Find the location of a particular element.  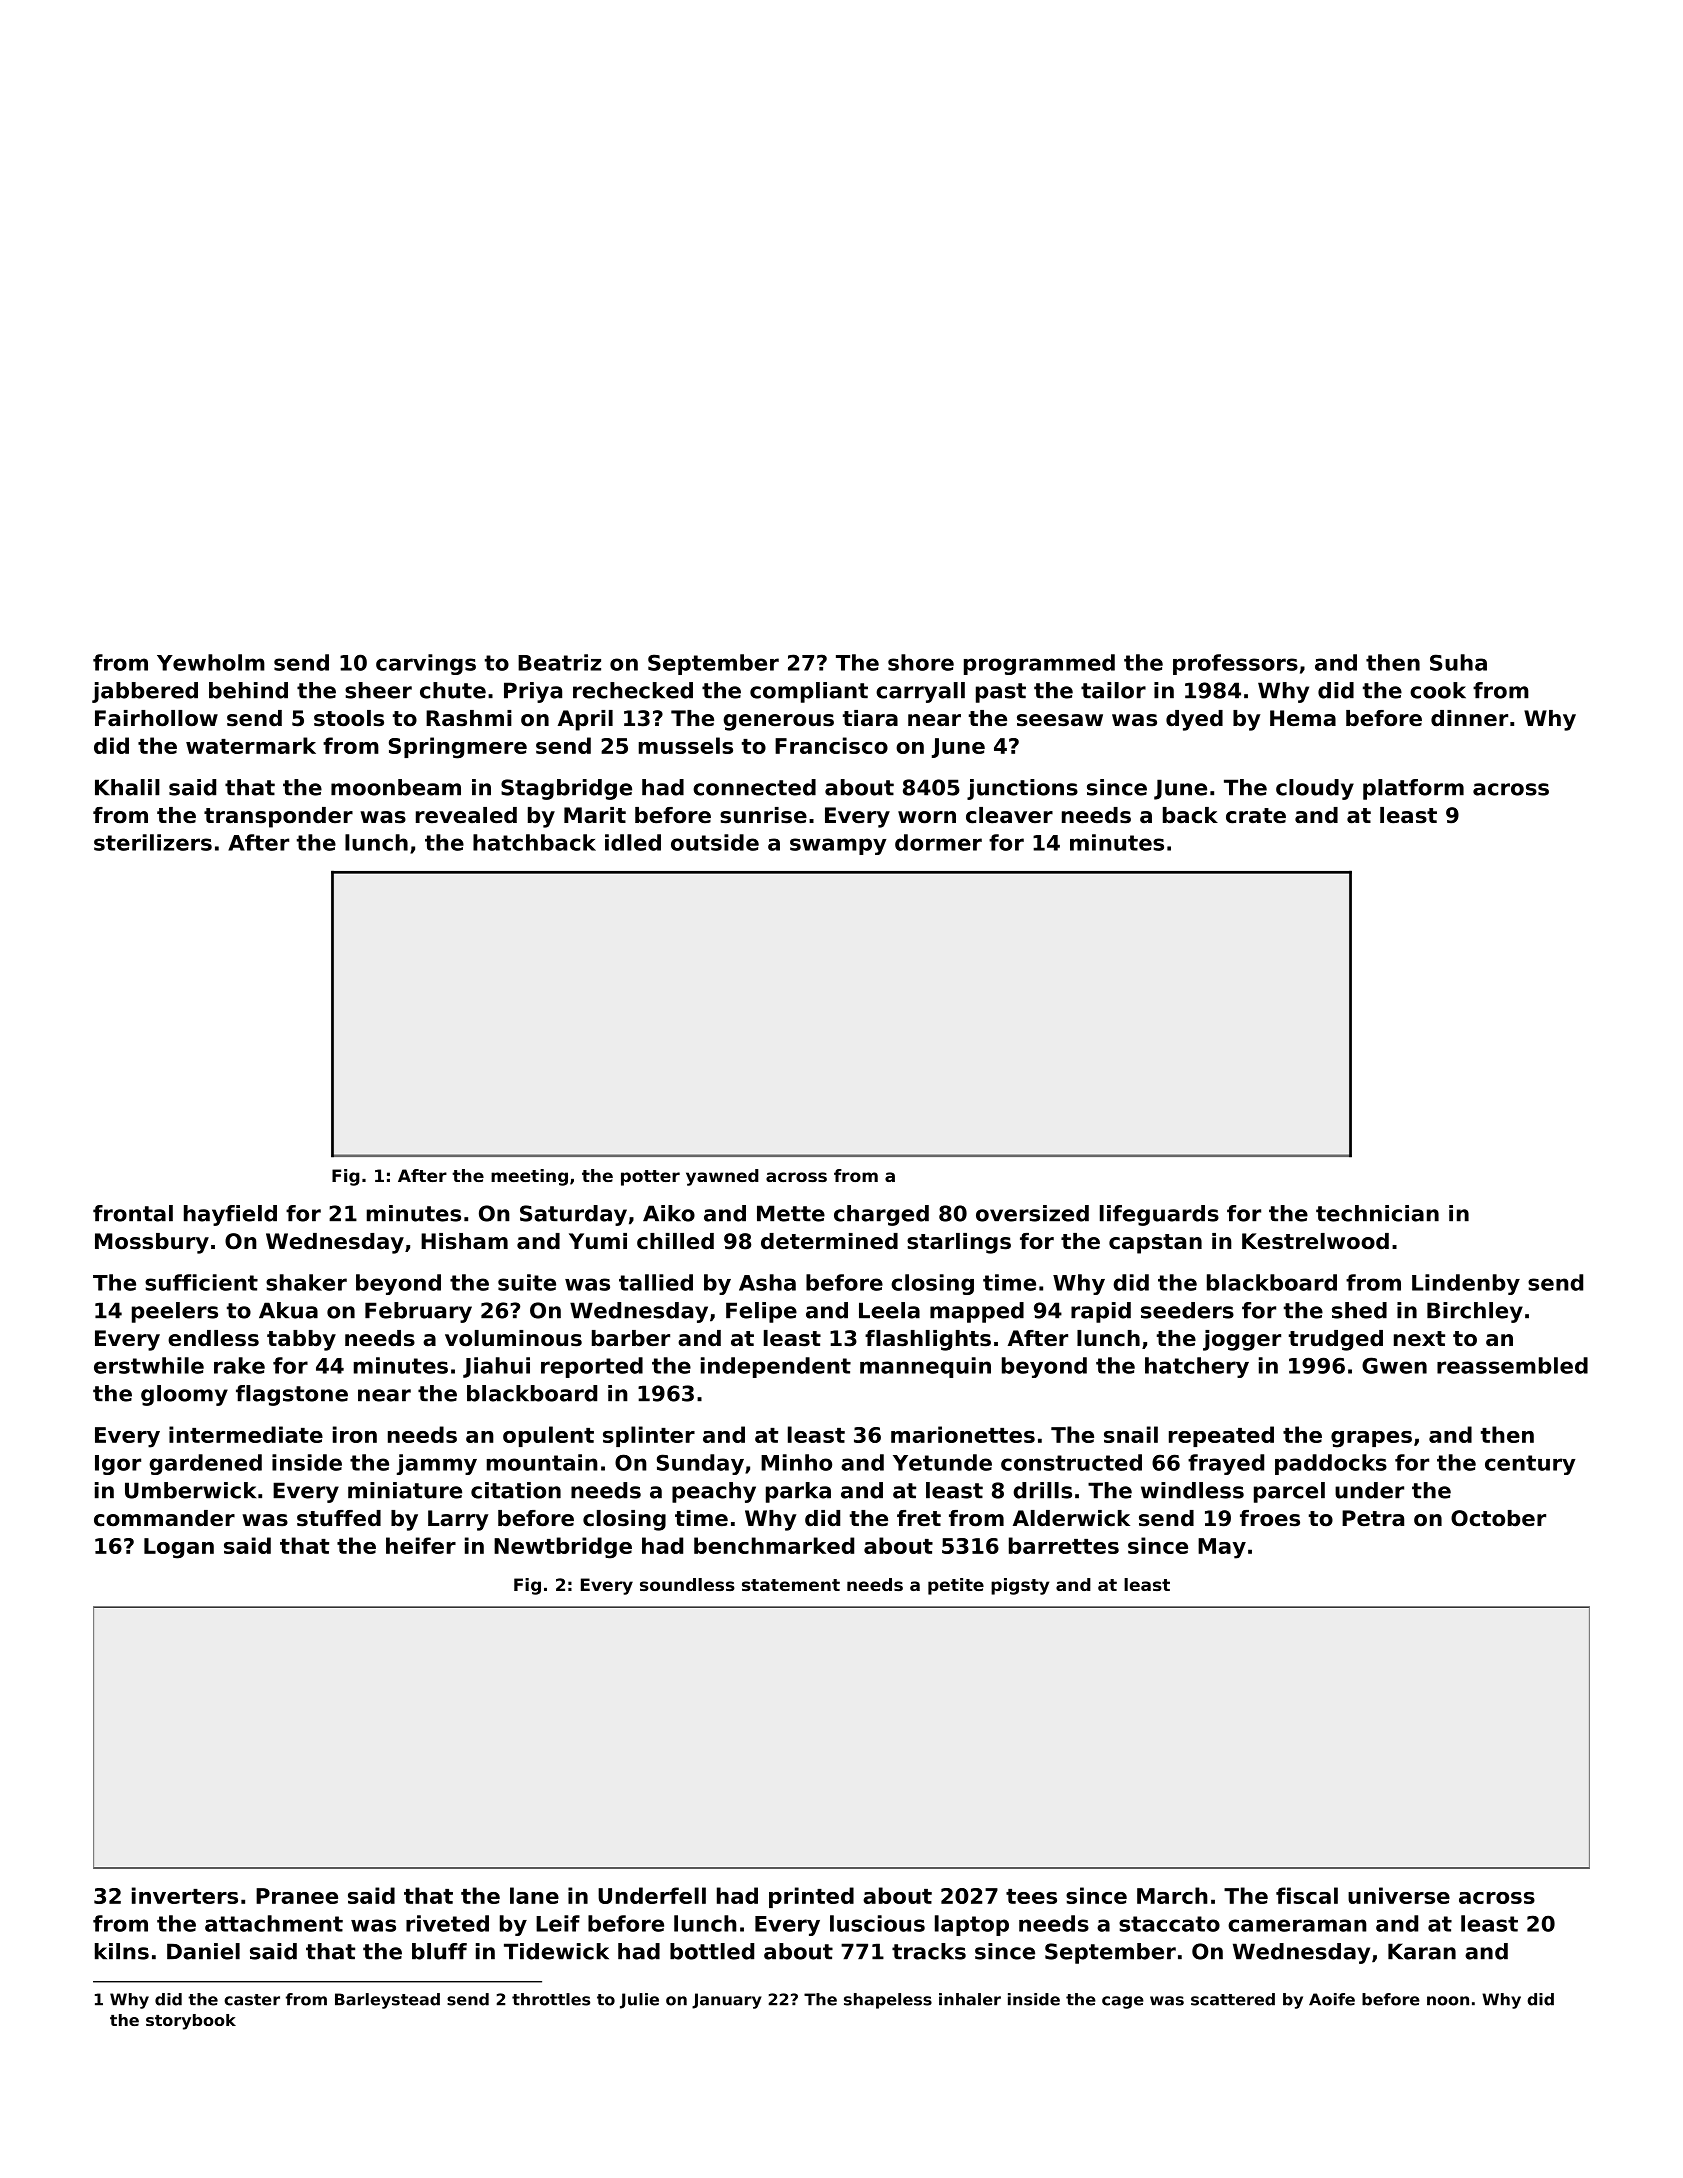

Springmere is located at coordinates (458, 748).
